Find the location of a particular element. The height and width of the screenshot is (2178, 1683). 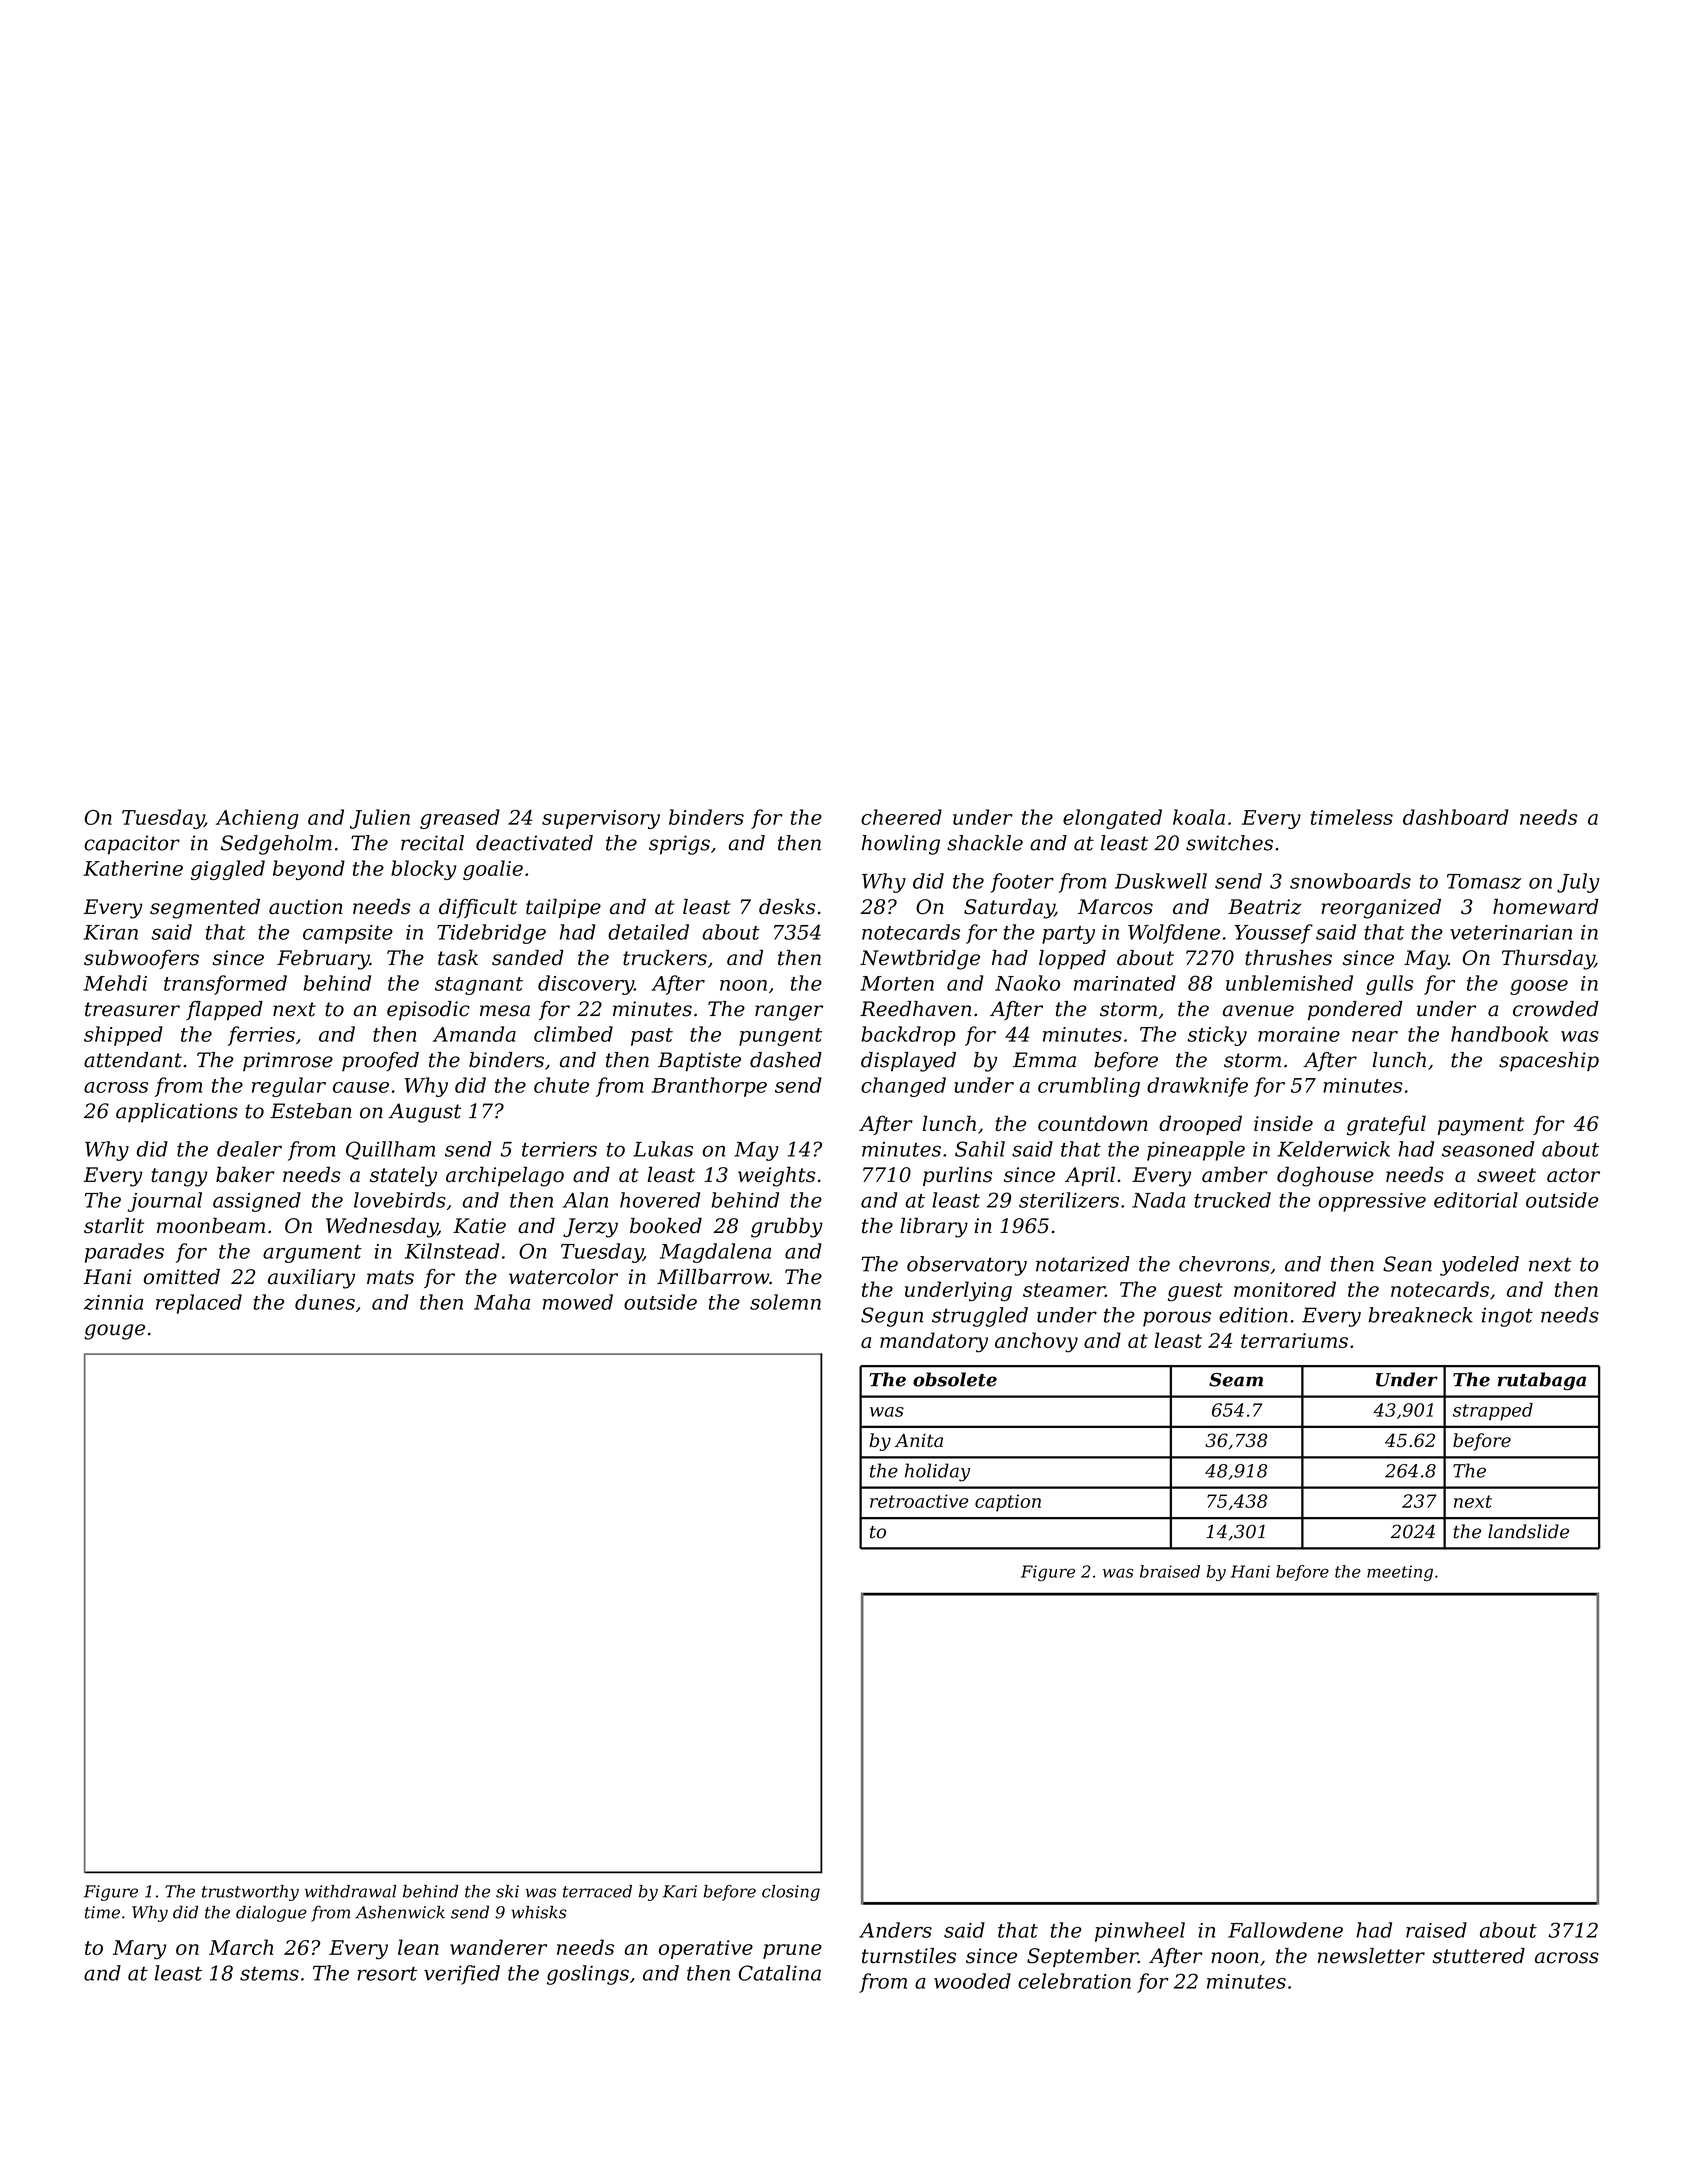

caption is located at coordinates (1008, 1503).
